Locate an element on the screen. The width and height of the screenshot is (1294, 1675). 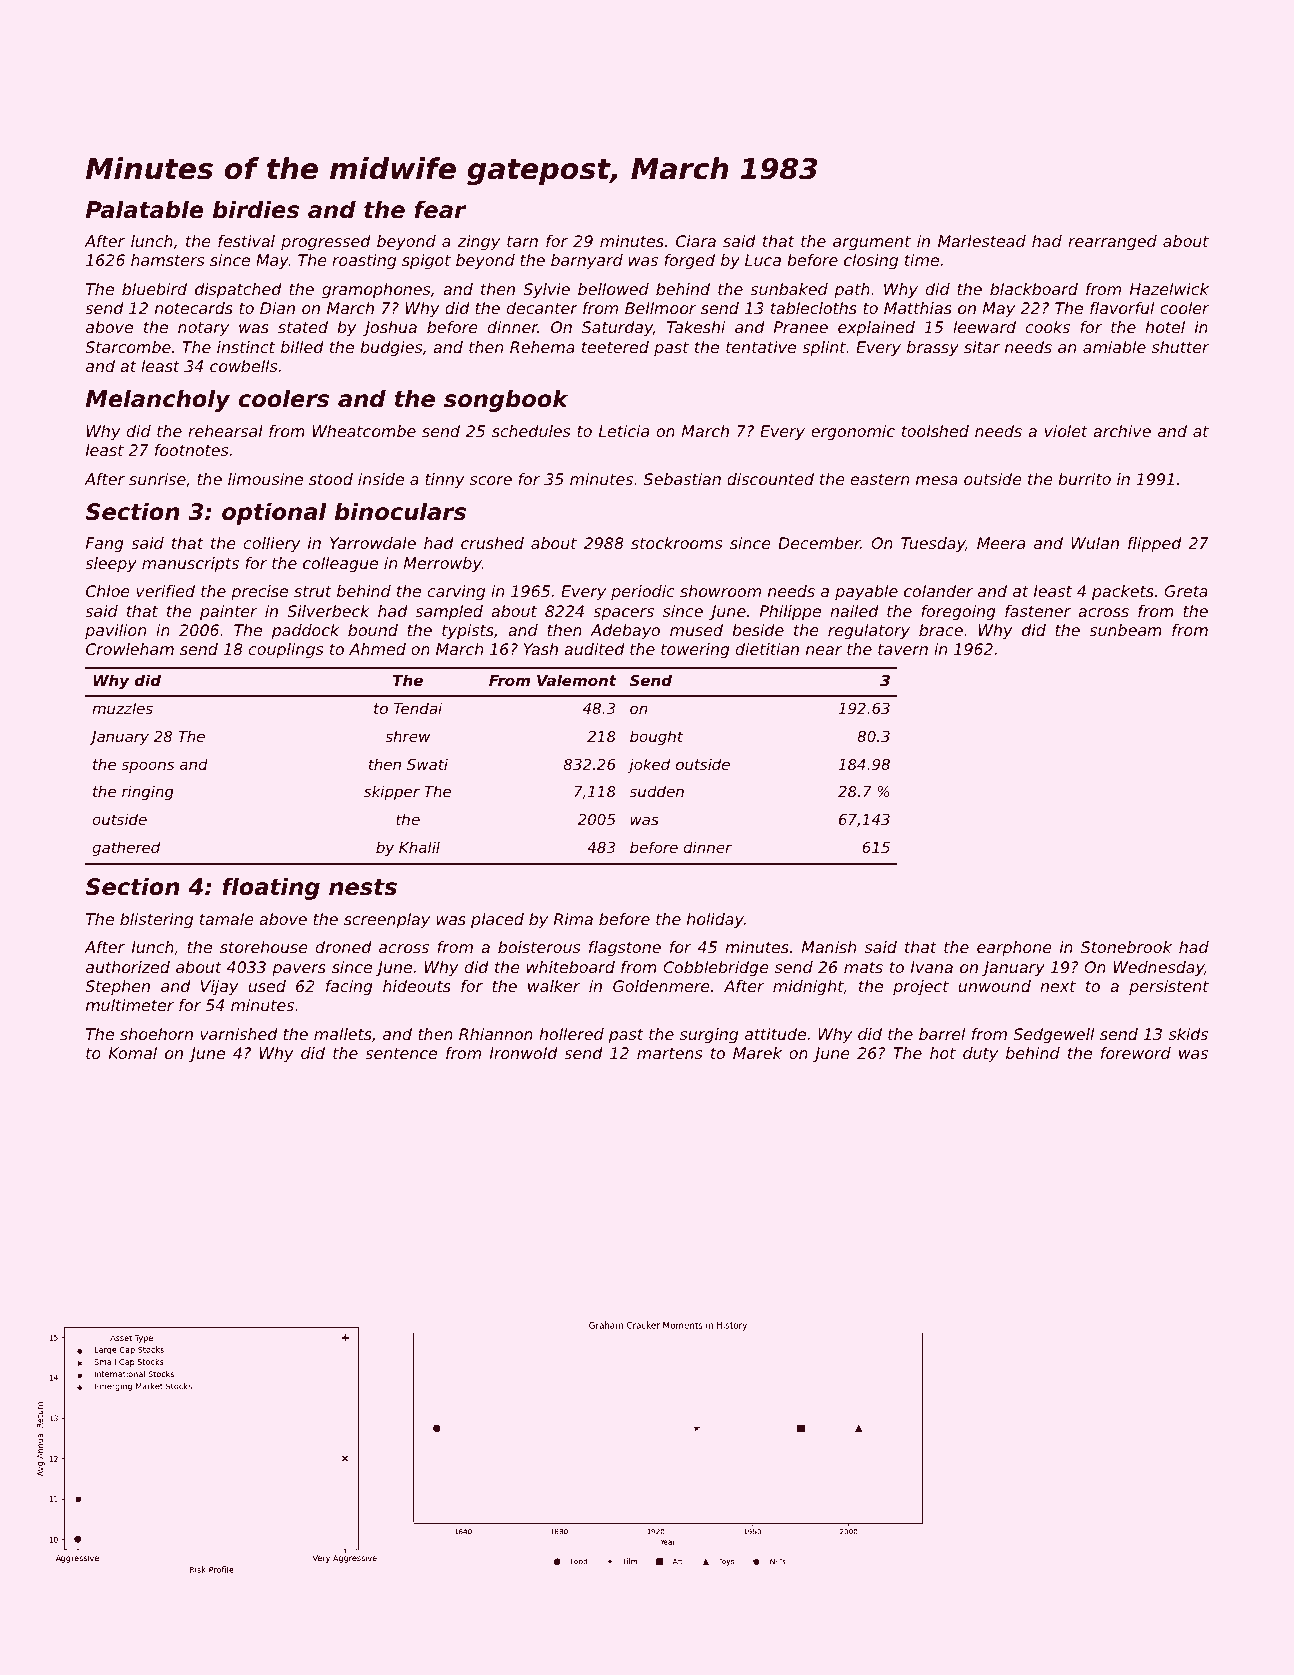
argument is located at coordinates (872, 243).
